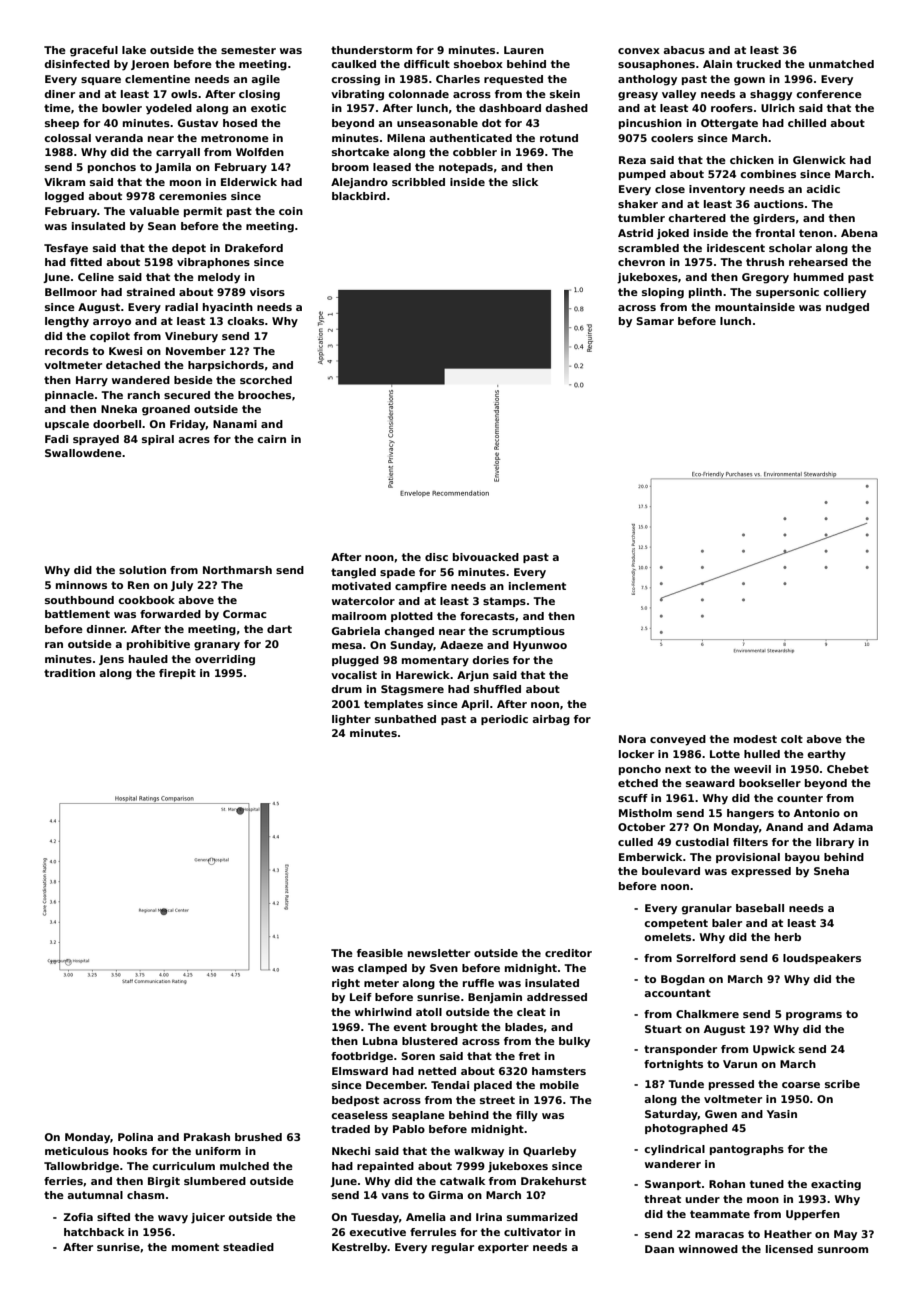  What do you see at coordinates (655, 321) in the screenshot?
I see `Samar` at bounding box center [655, 321].
